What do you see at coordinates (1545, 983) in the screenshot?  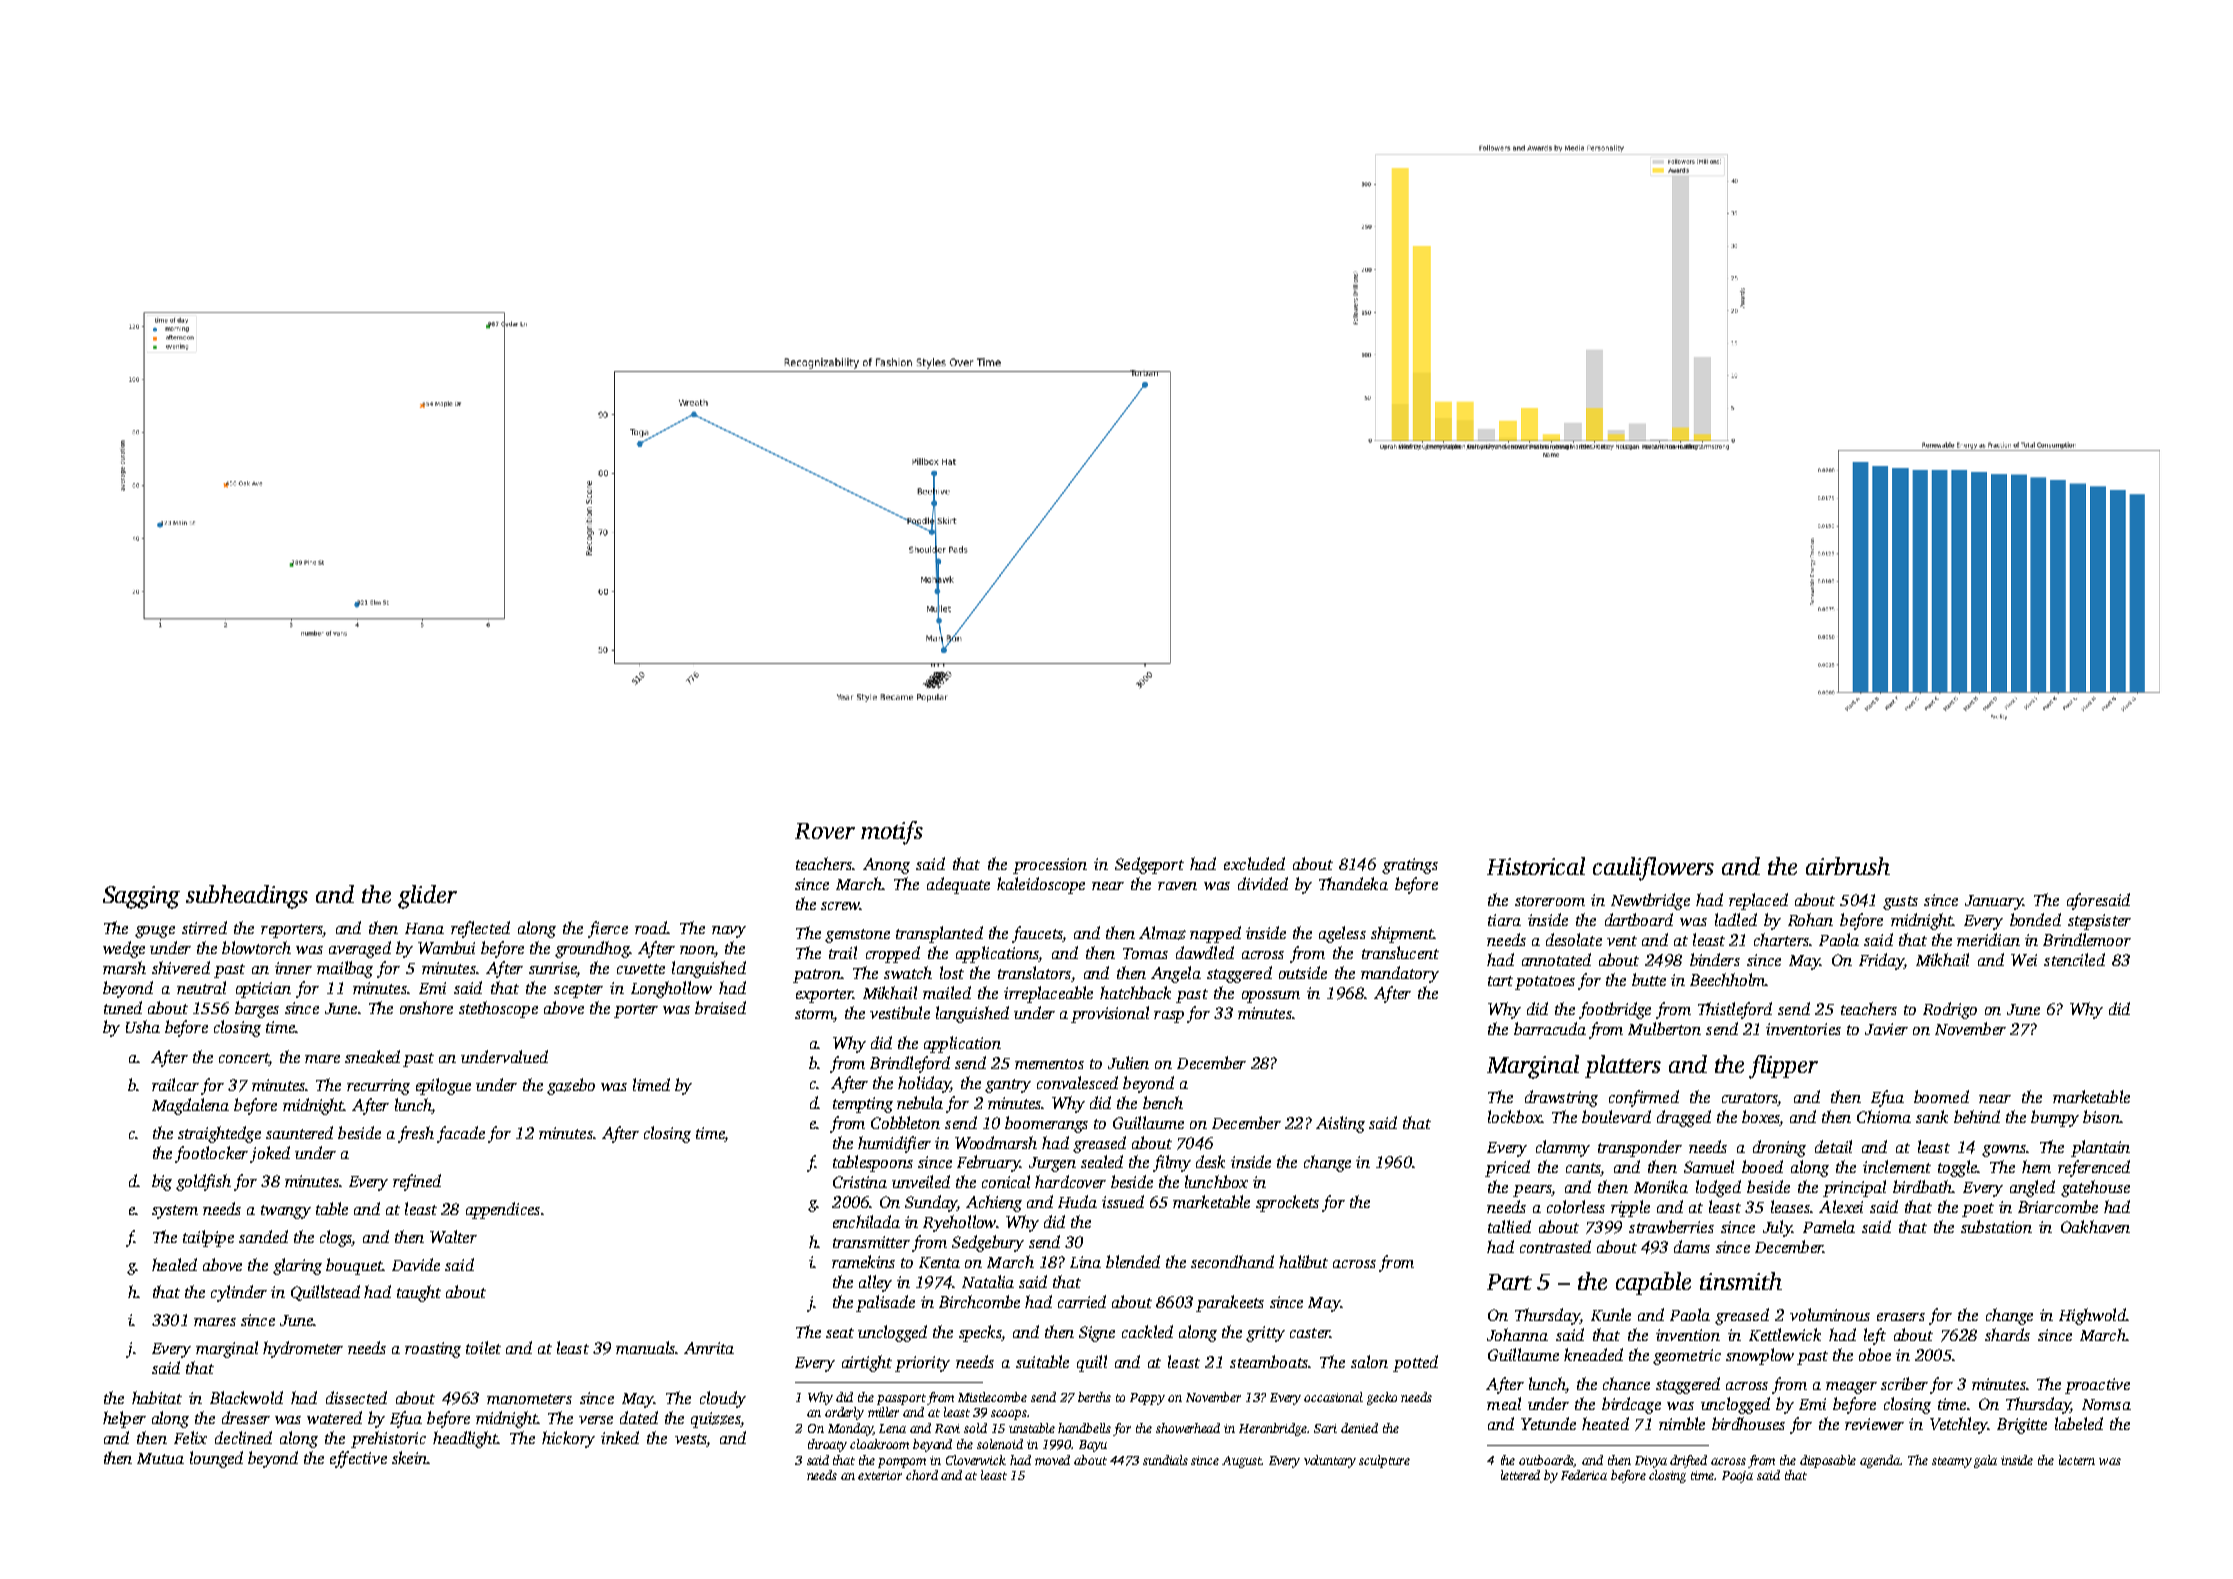 I see `potatoes` at bounding box center [1545, 983].
